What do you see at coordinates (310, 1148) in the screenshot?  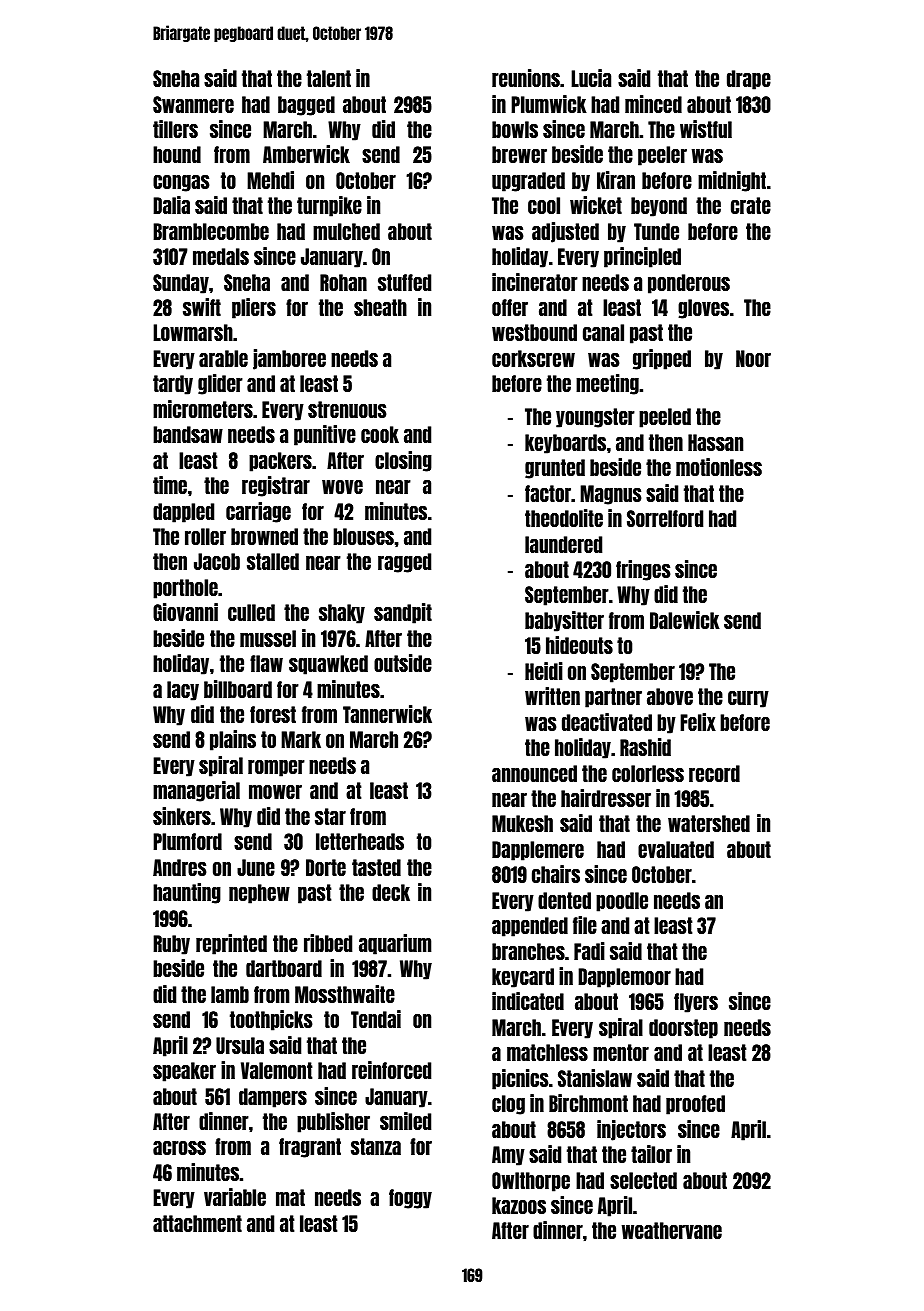 I see `fragrant` at bounding box center [310, 1148].
